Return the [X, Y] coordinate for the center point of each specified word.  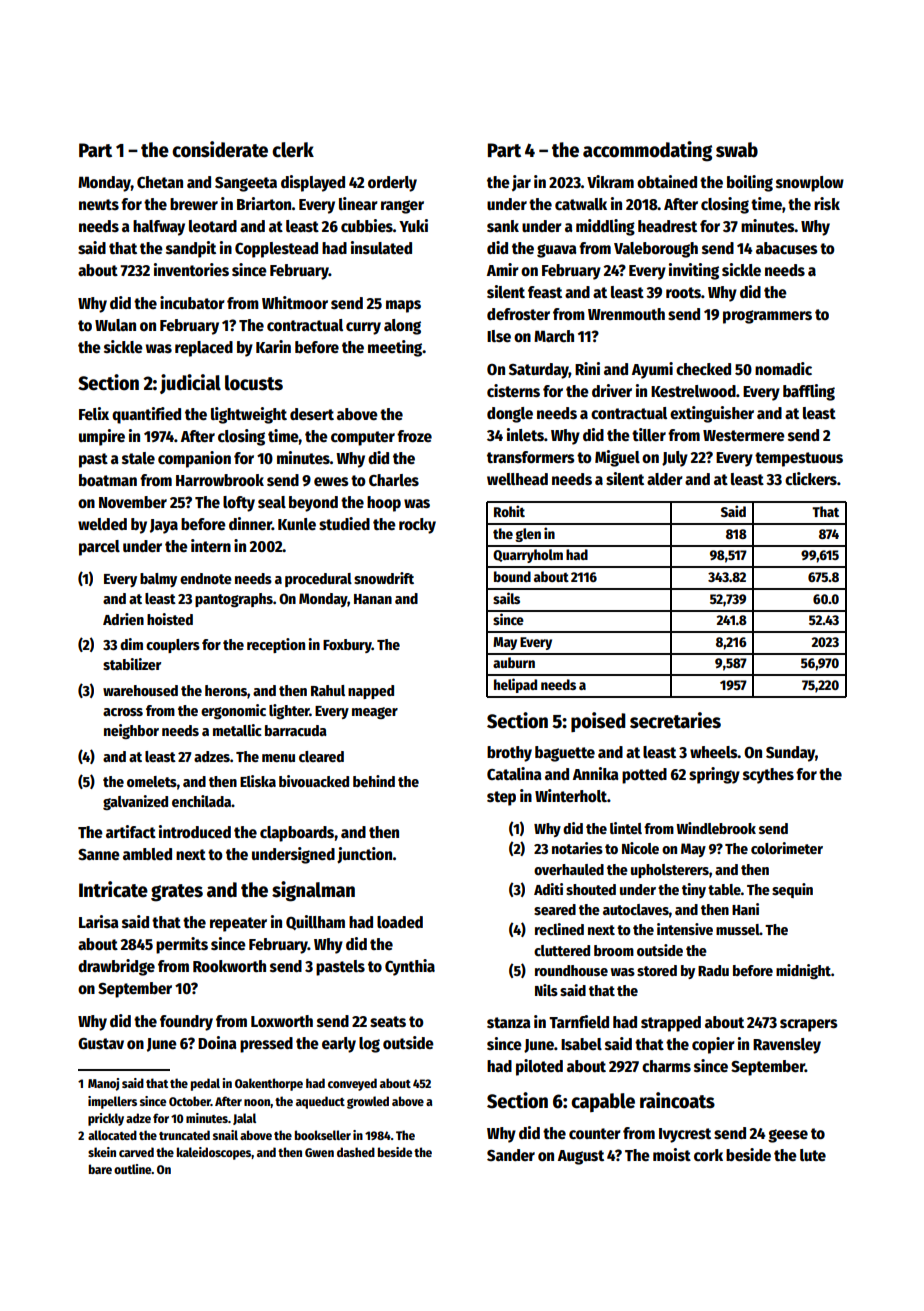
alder [665, 479]
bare [100, 1169]
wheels [714, 752]
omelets [152, 781]
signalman [313, 891]
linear [358, 203]
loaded [400, 922]
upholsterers [670, 871]
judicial [190, 384]
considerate [220, 149]
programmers [767, 317]
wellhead [517, 479]
